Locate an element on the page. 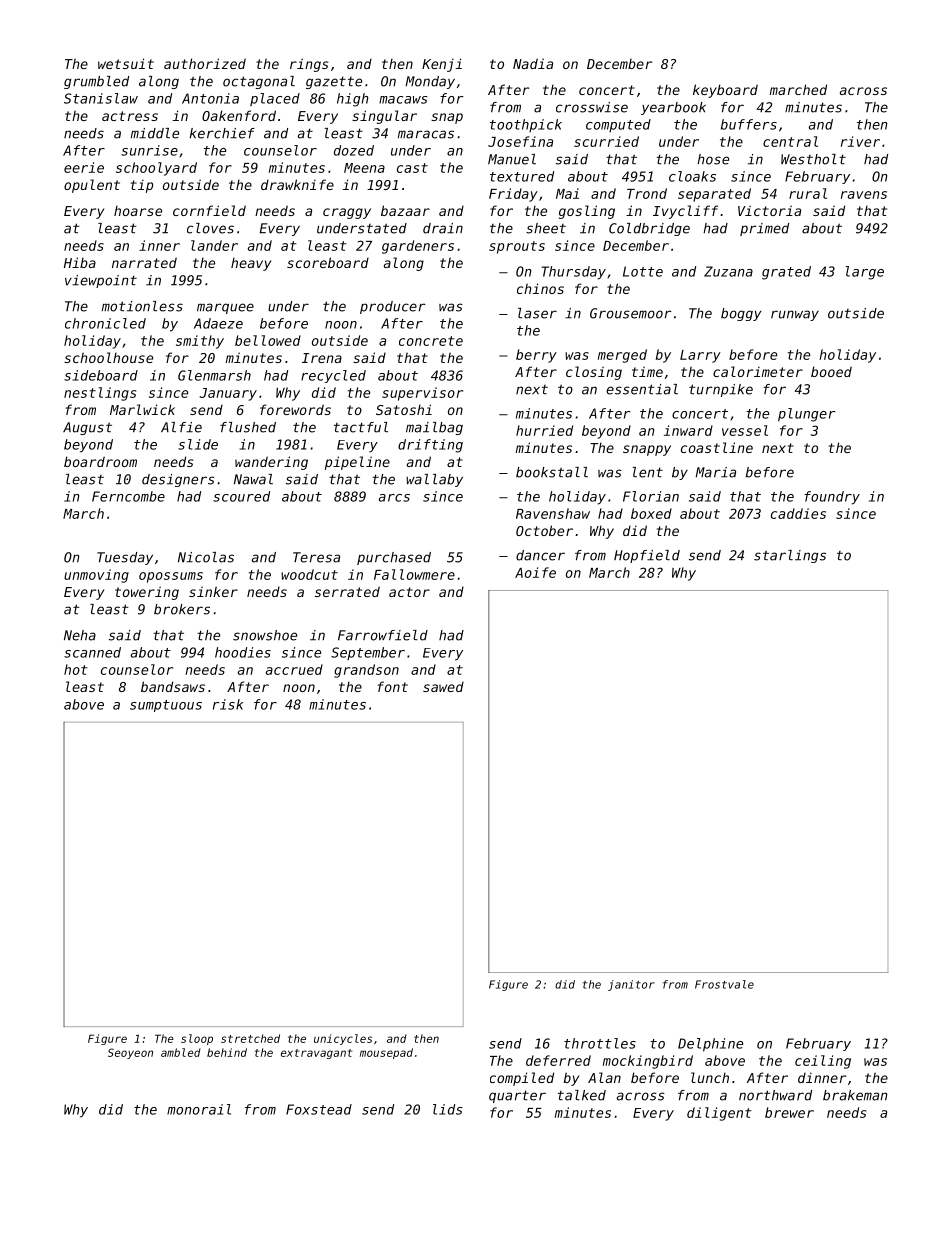 The image size is (952, 1233). concrete is located at coordinates (431, 341).
